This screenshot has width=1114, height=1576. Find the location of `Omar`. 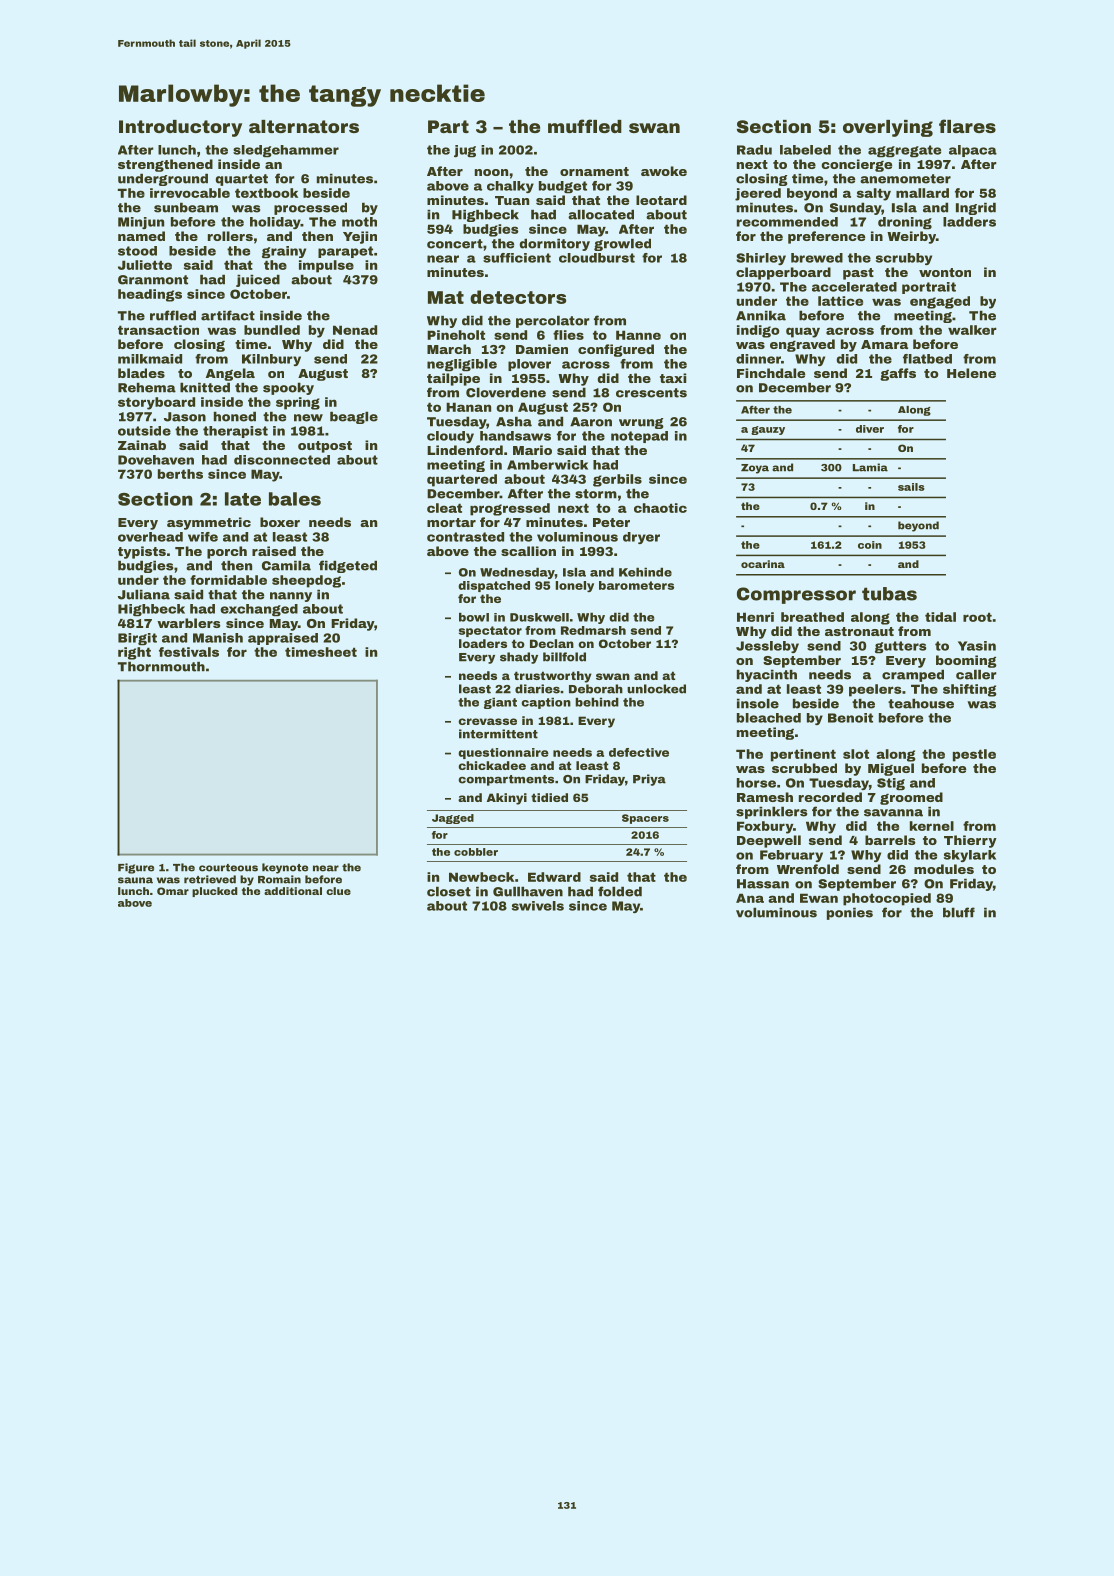

Omar is located at coordinates (173, 891).
